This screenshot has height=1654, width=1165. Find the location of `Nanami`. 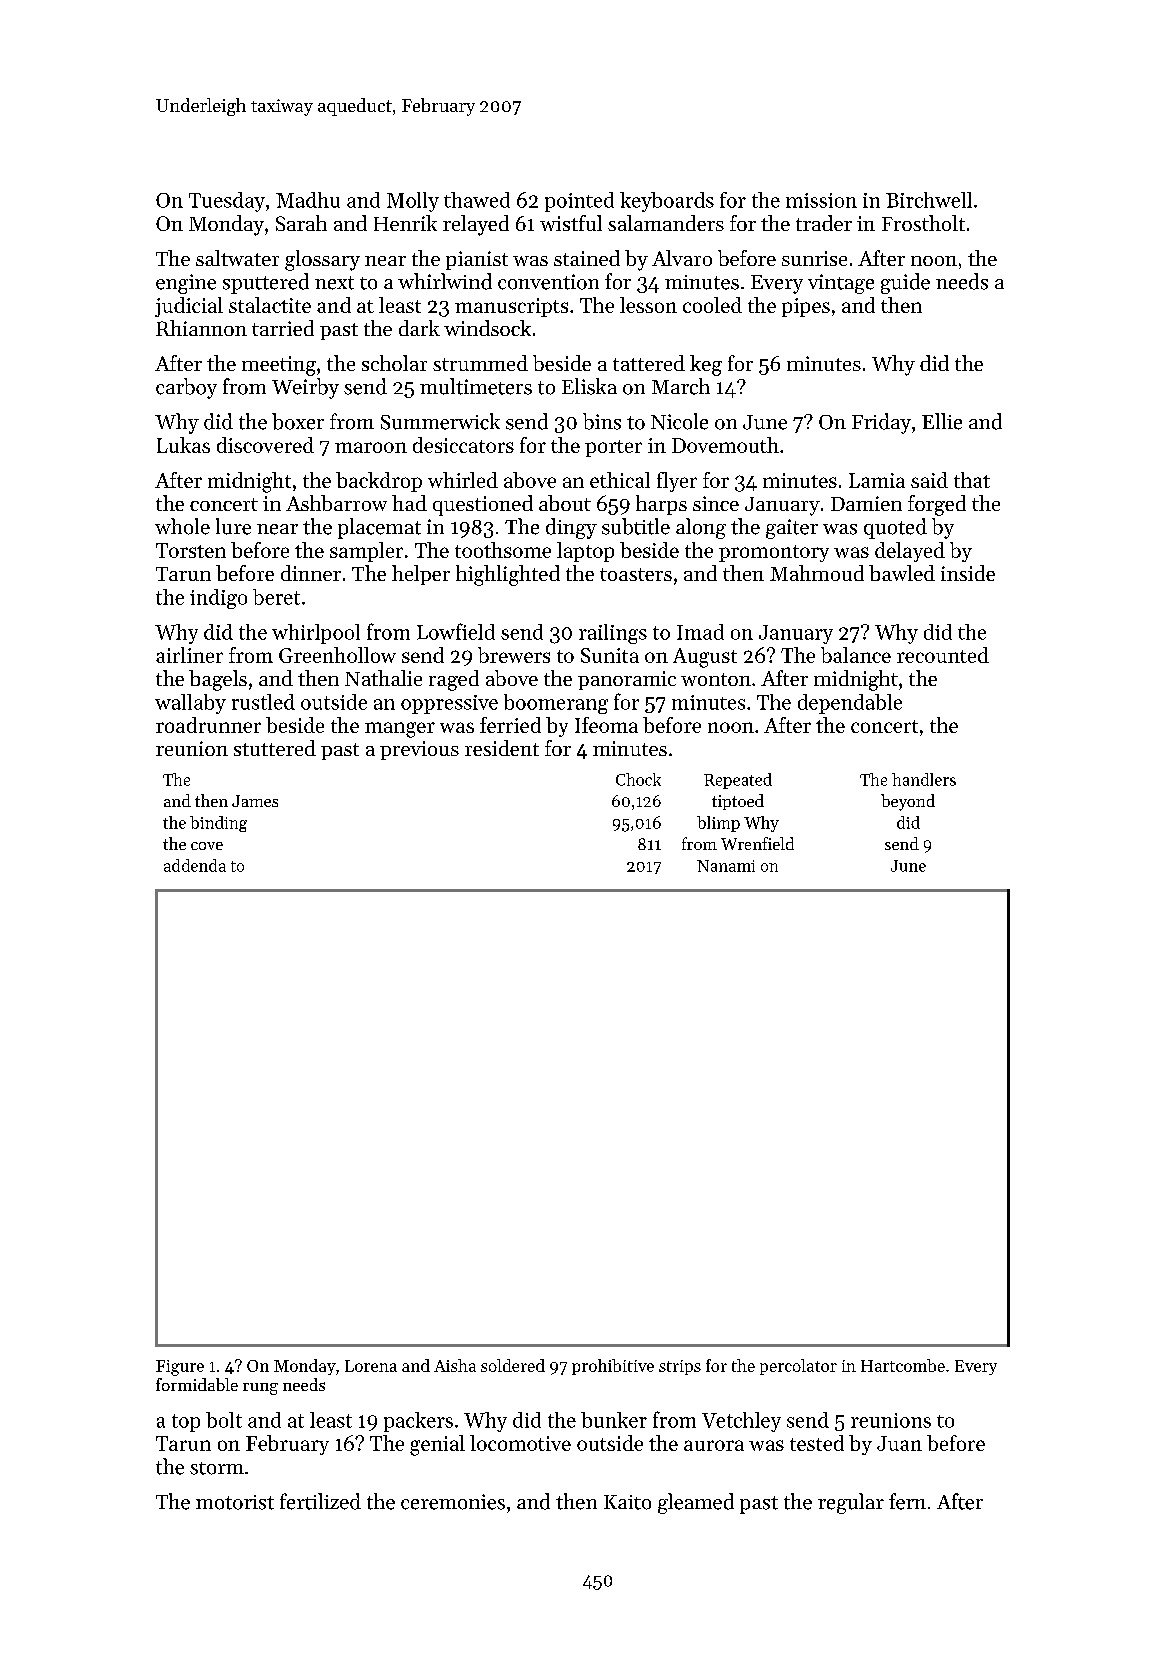

Nanami is located at coordinates (726, 866).
